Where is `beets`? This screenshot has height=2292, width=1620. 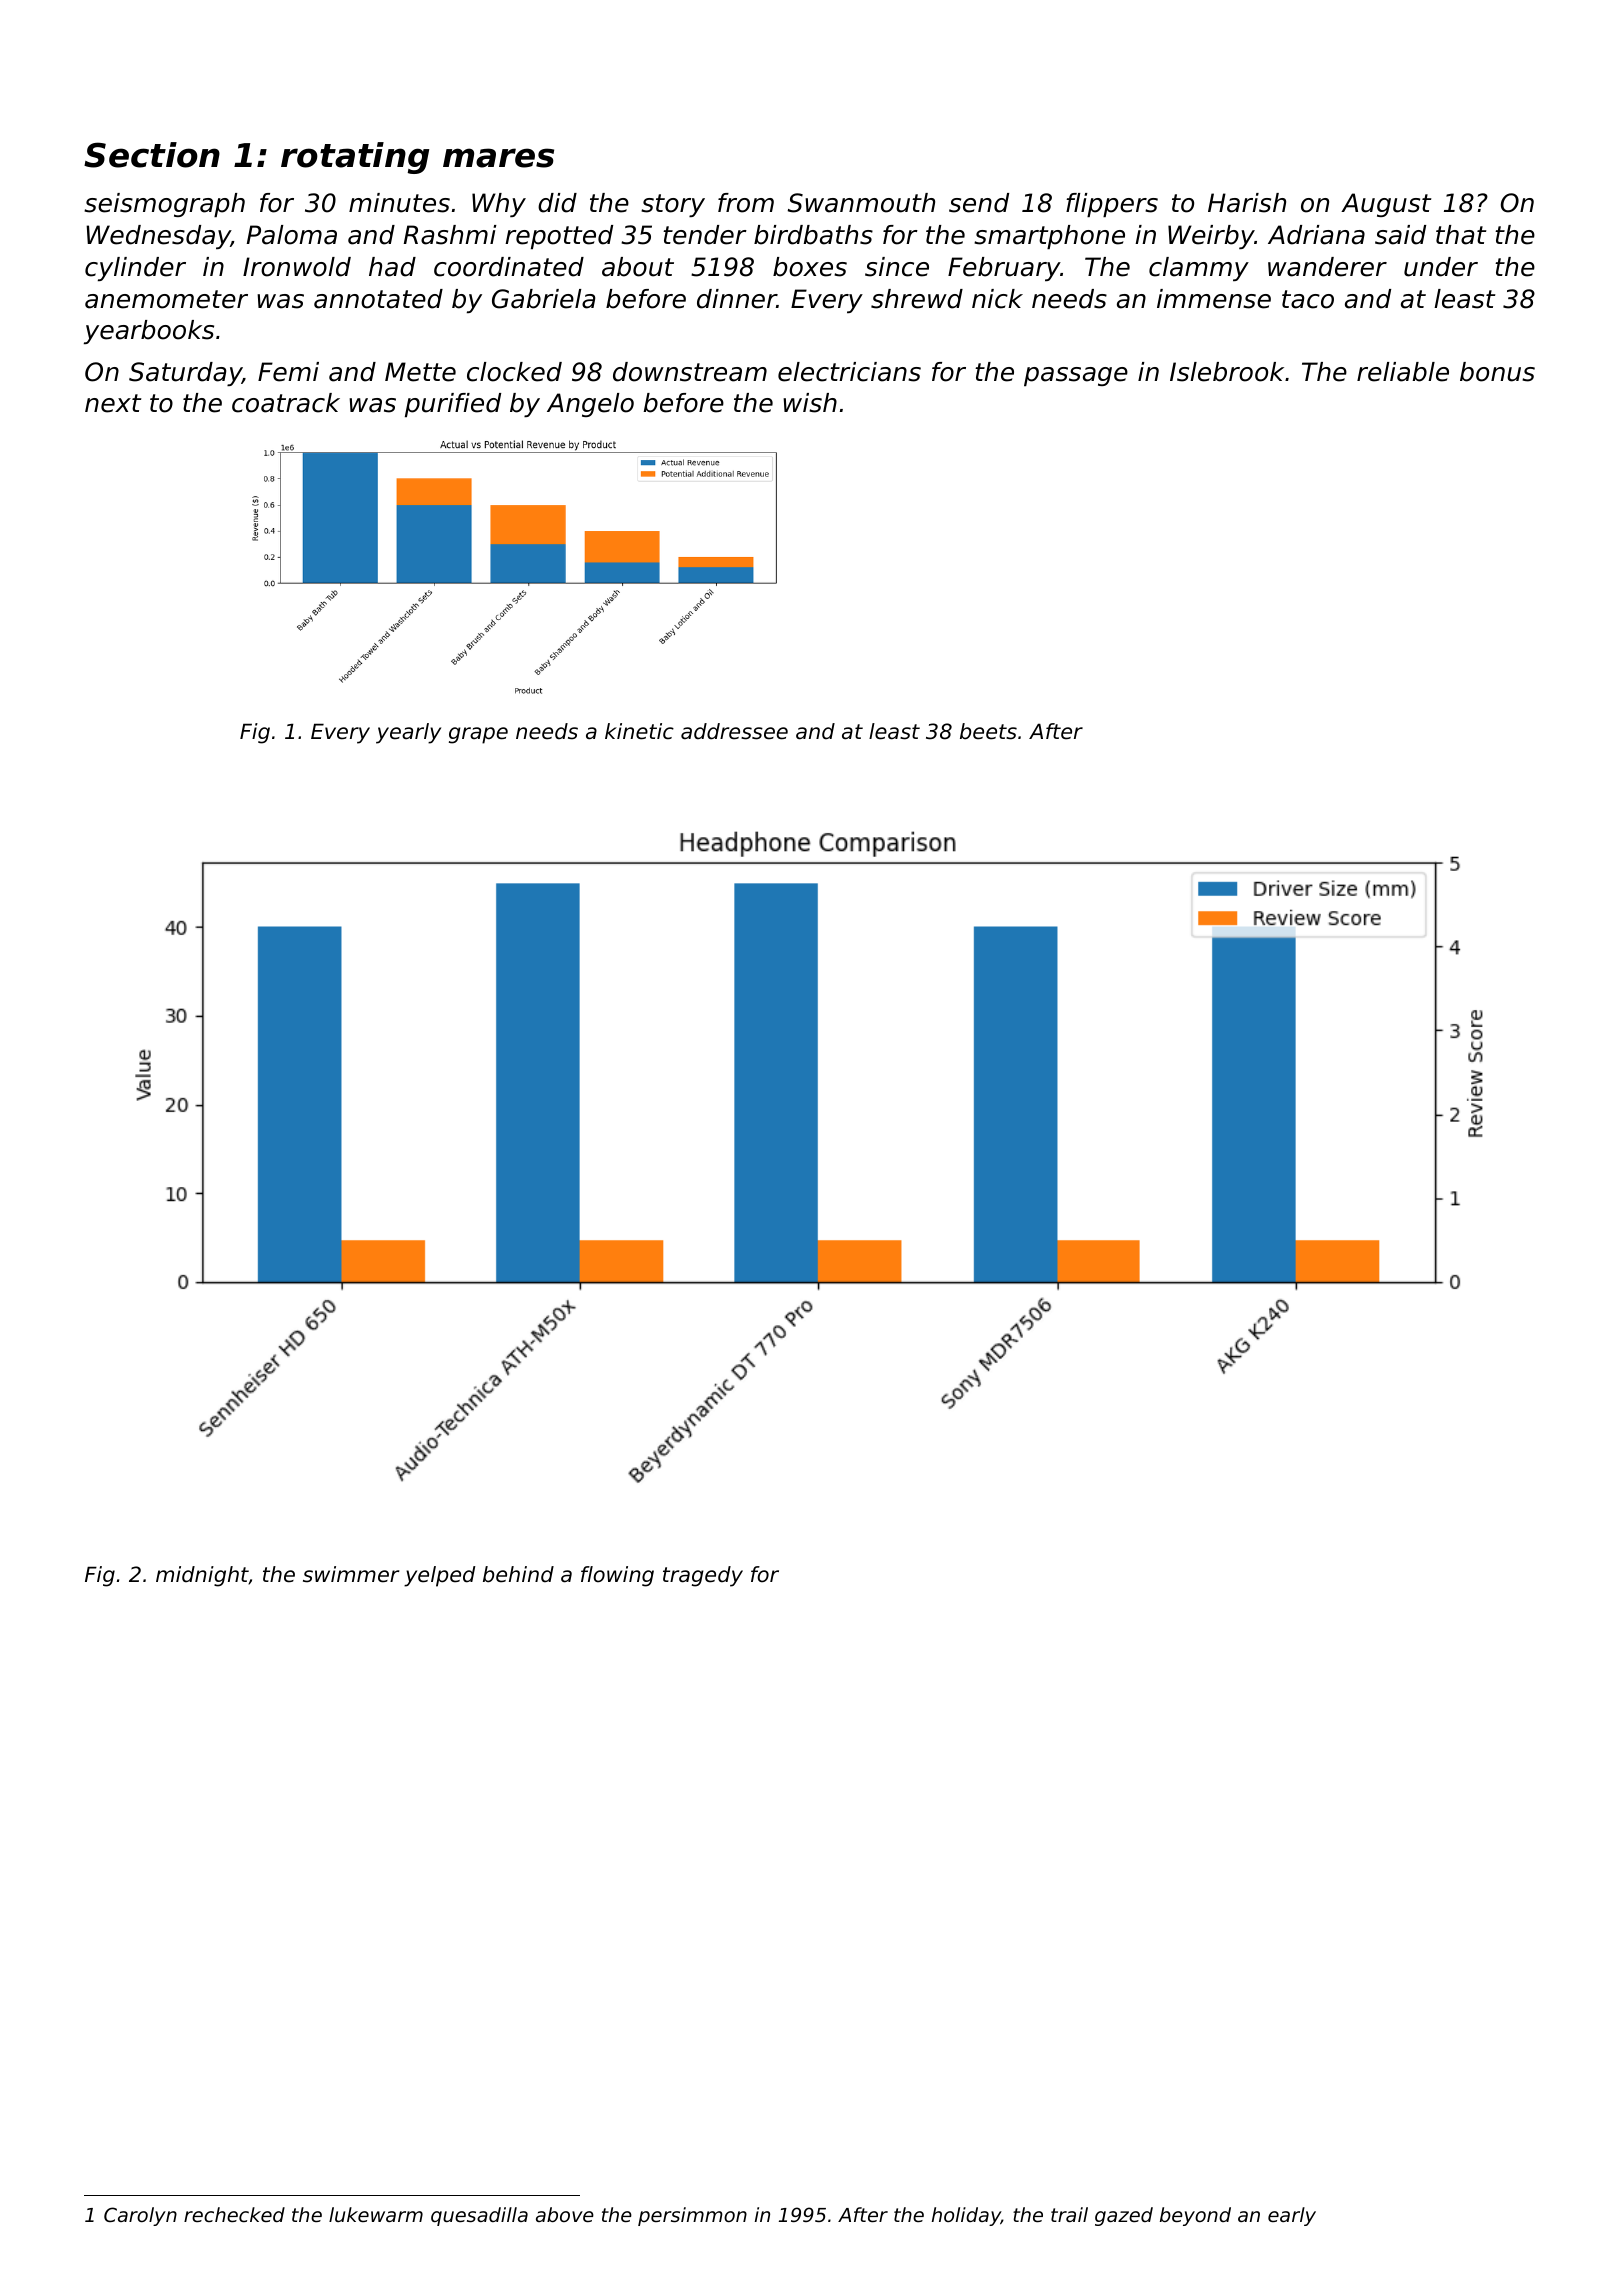 beets is located at coordinates (988, 731).
